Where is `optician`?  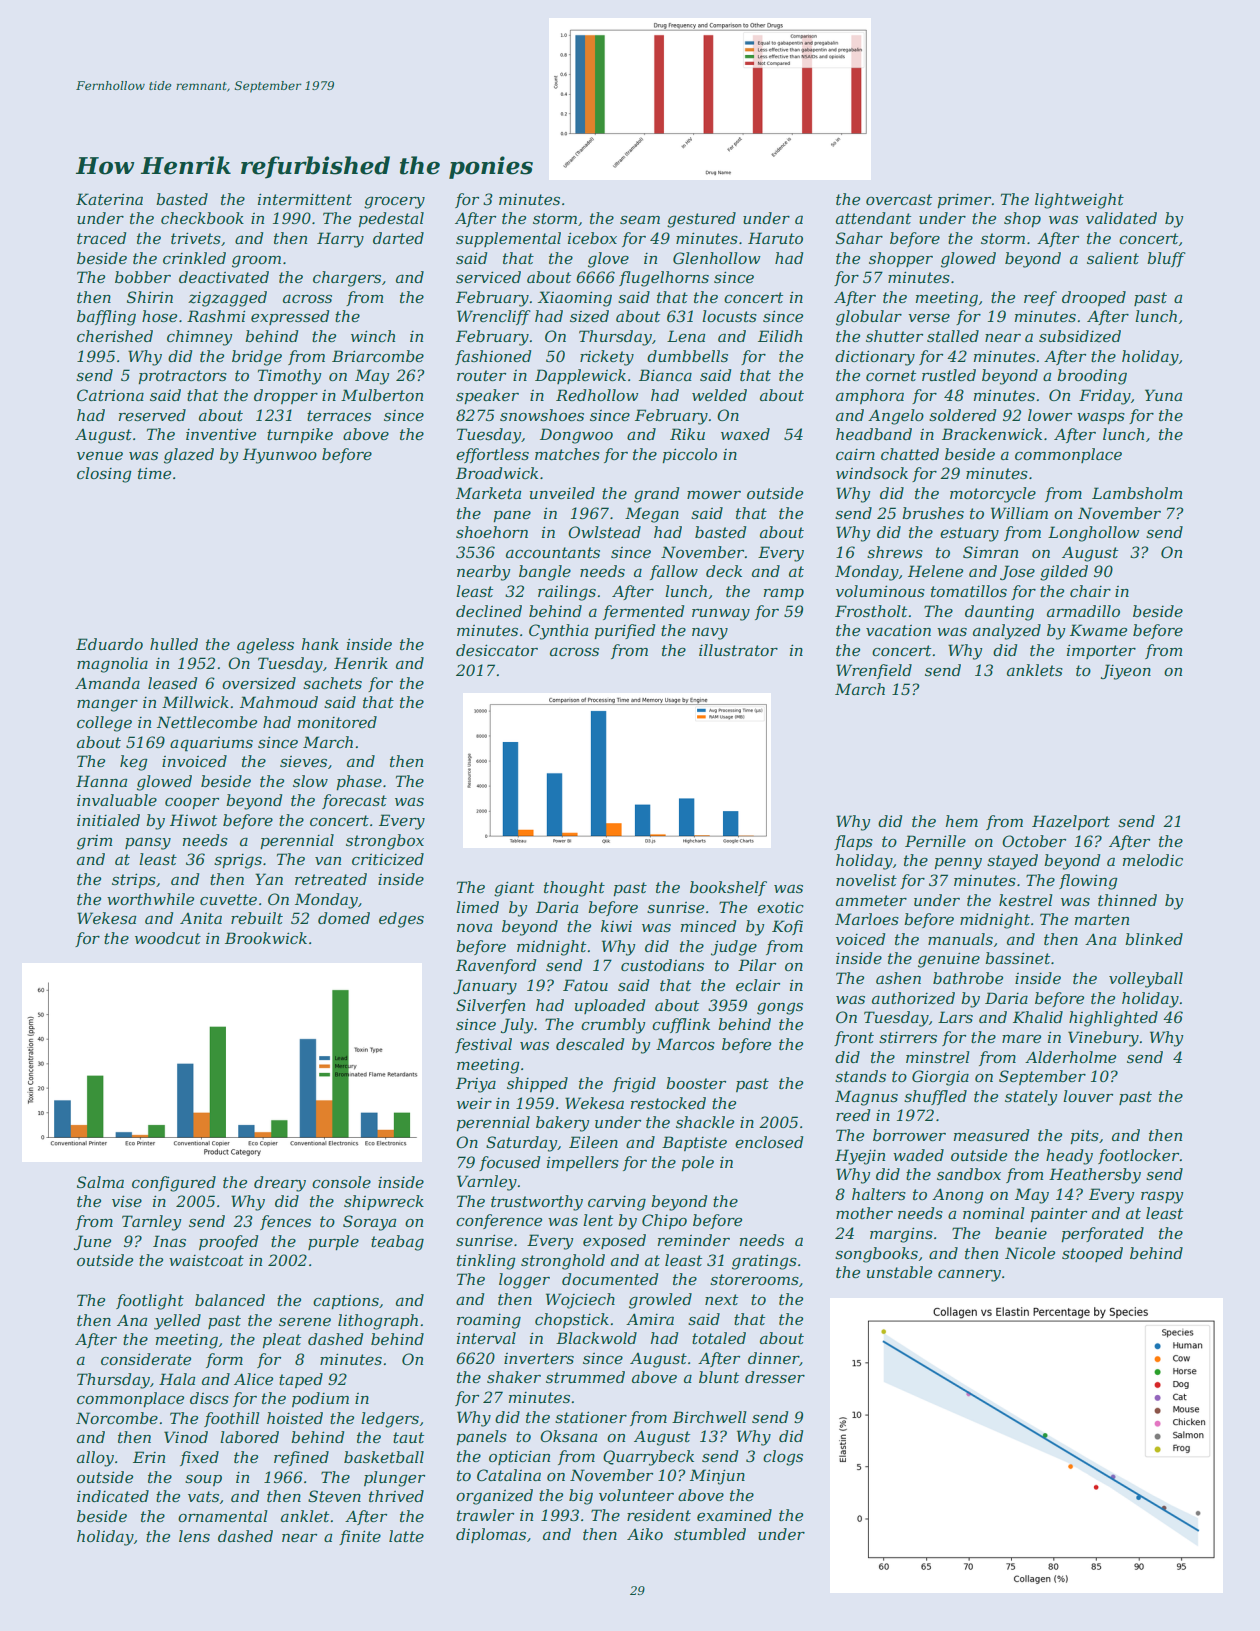 optician is located at coordinates (519, 1458).
